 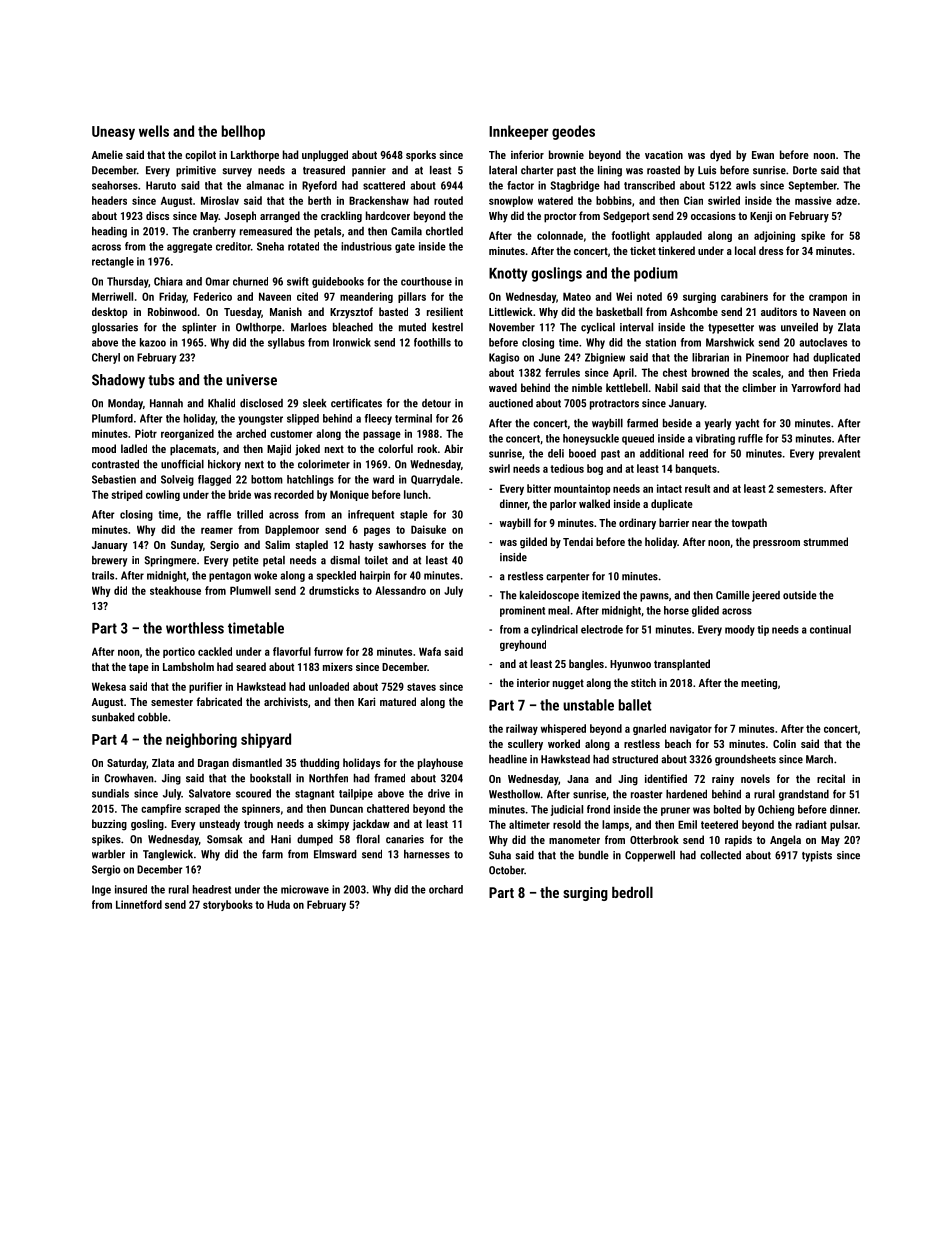 What do you see at coordinates (664, 154) in the screenshot?
I see `vacation` at bounding box center [664, 154].
